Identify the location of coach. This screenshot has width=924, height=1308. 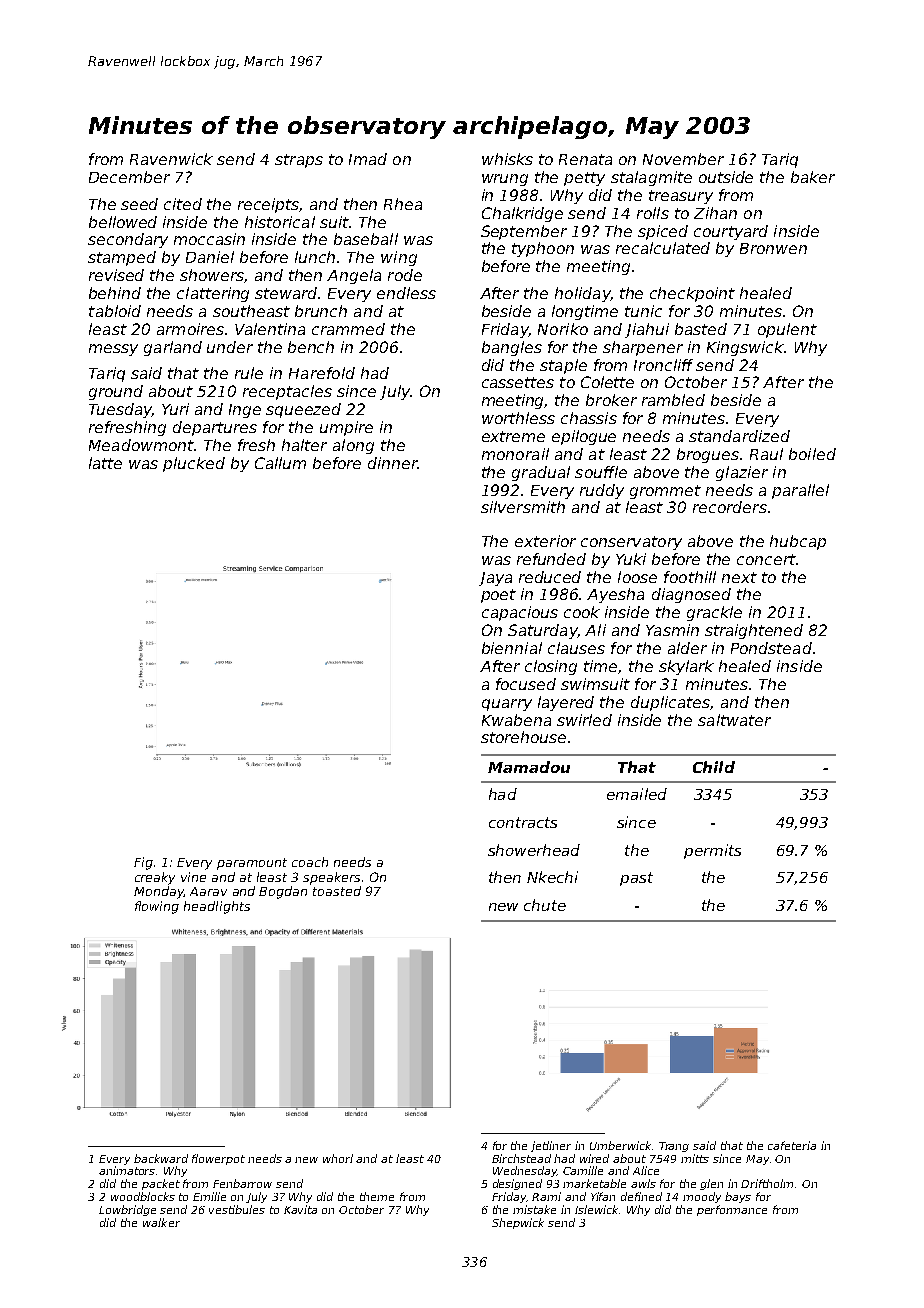
(310, 862).
